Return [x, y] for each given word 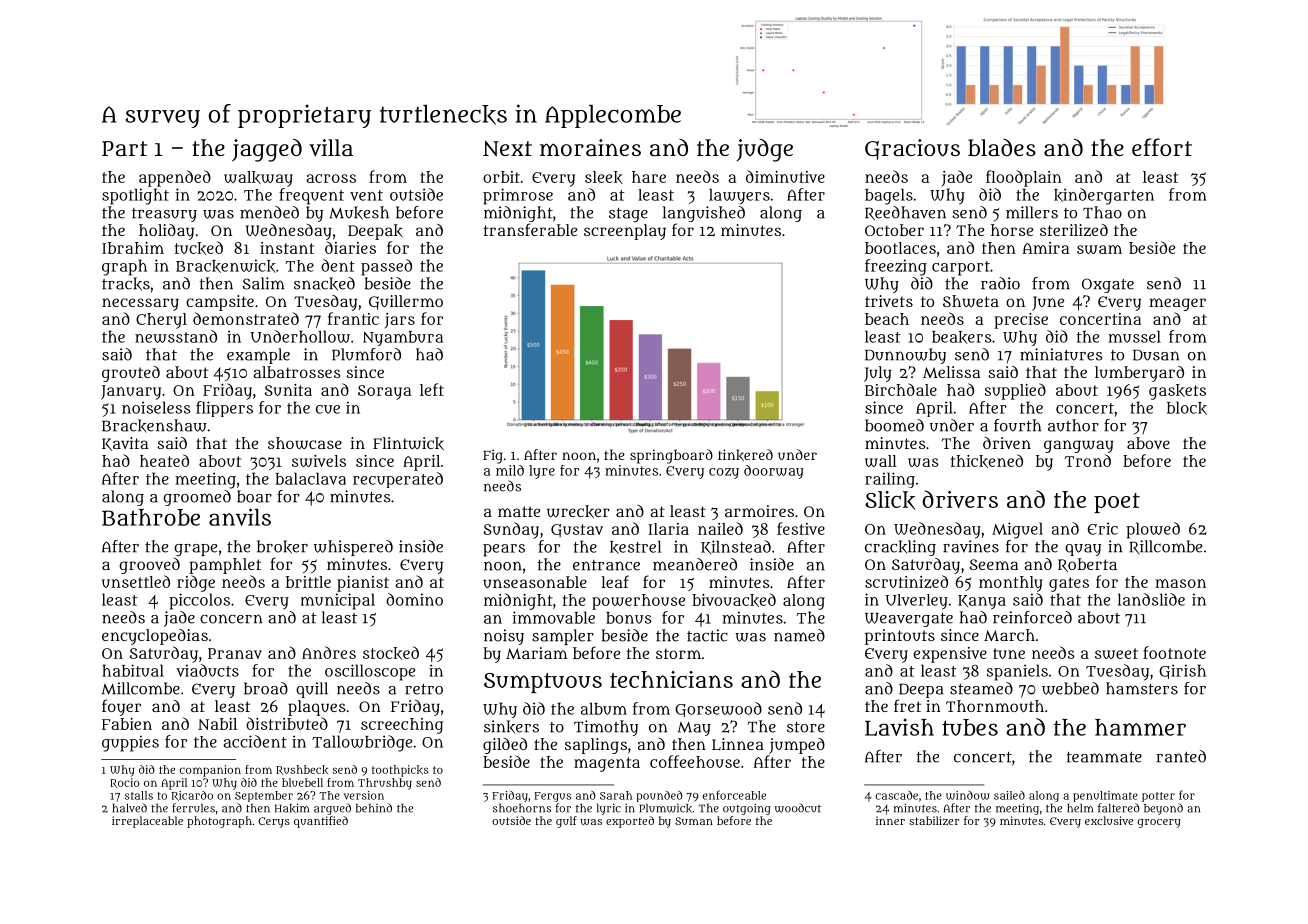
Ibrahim [133, 248]
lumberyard [1139, 374]
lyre [542, 472]
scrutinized [906, 581]
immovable [553, 617]
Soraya [384, 392]
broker [282, 547]
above [1148, 443]
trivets [889, 301]
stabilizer [934, 820]
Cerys [274, 822]
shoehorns [522, 808]
